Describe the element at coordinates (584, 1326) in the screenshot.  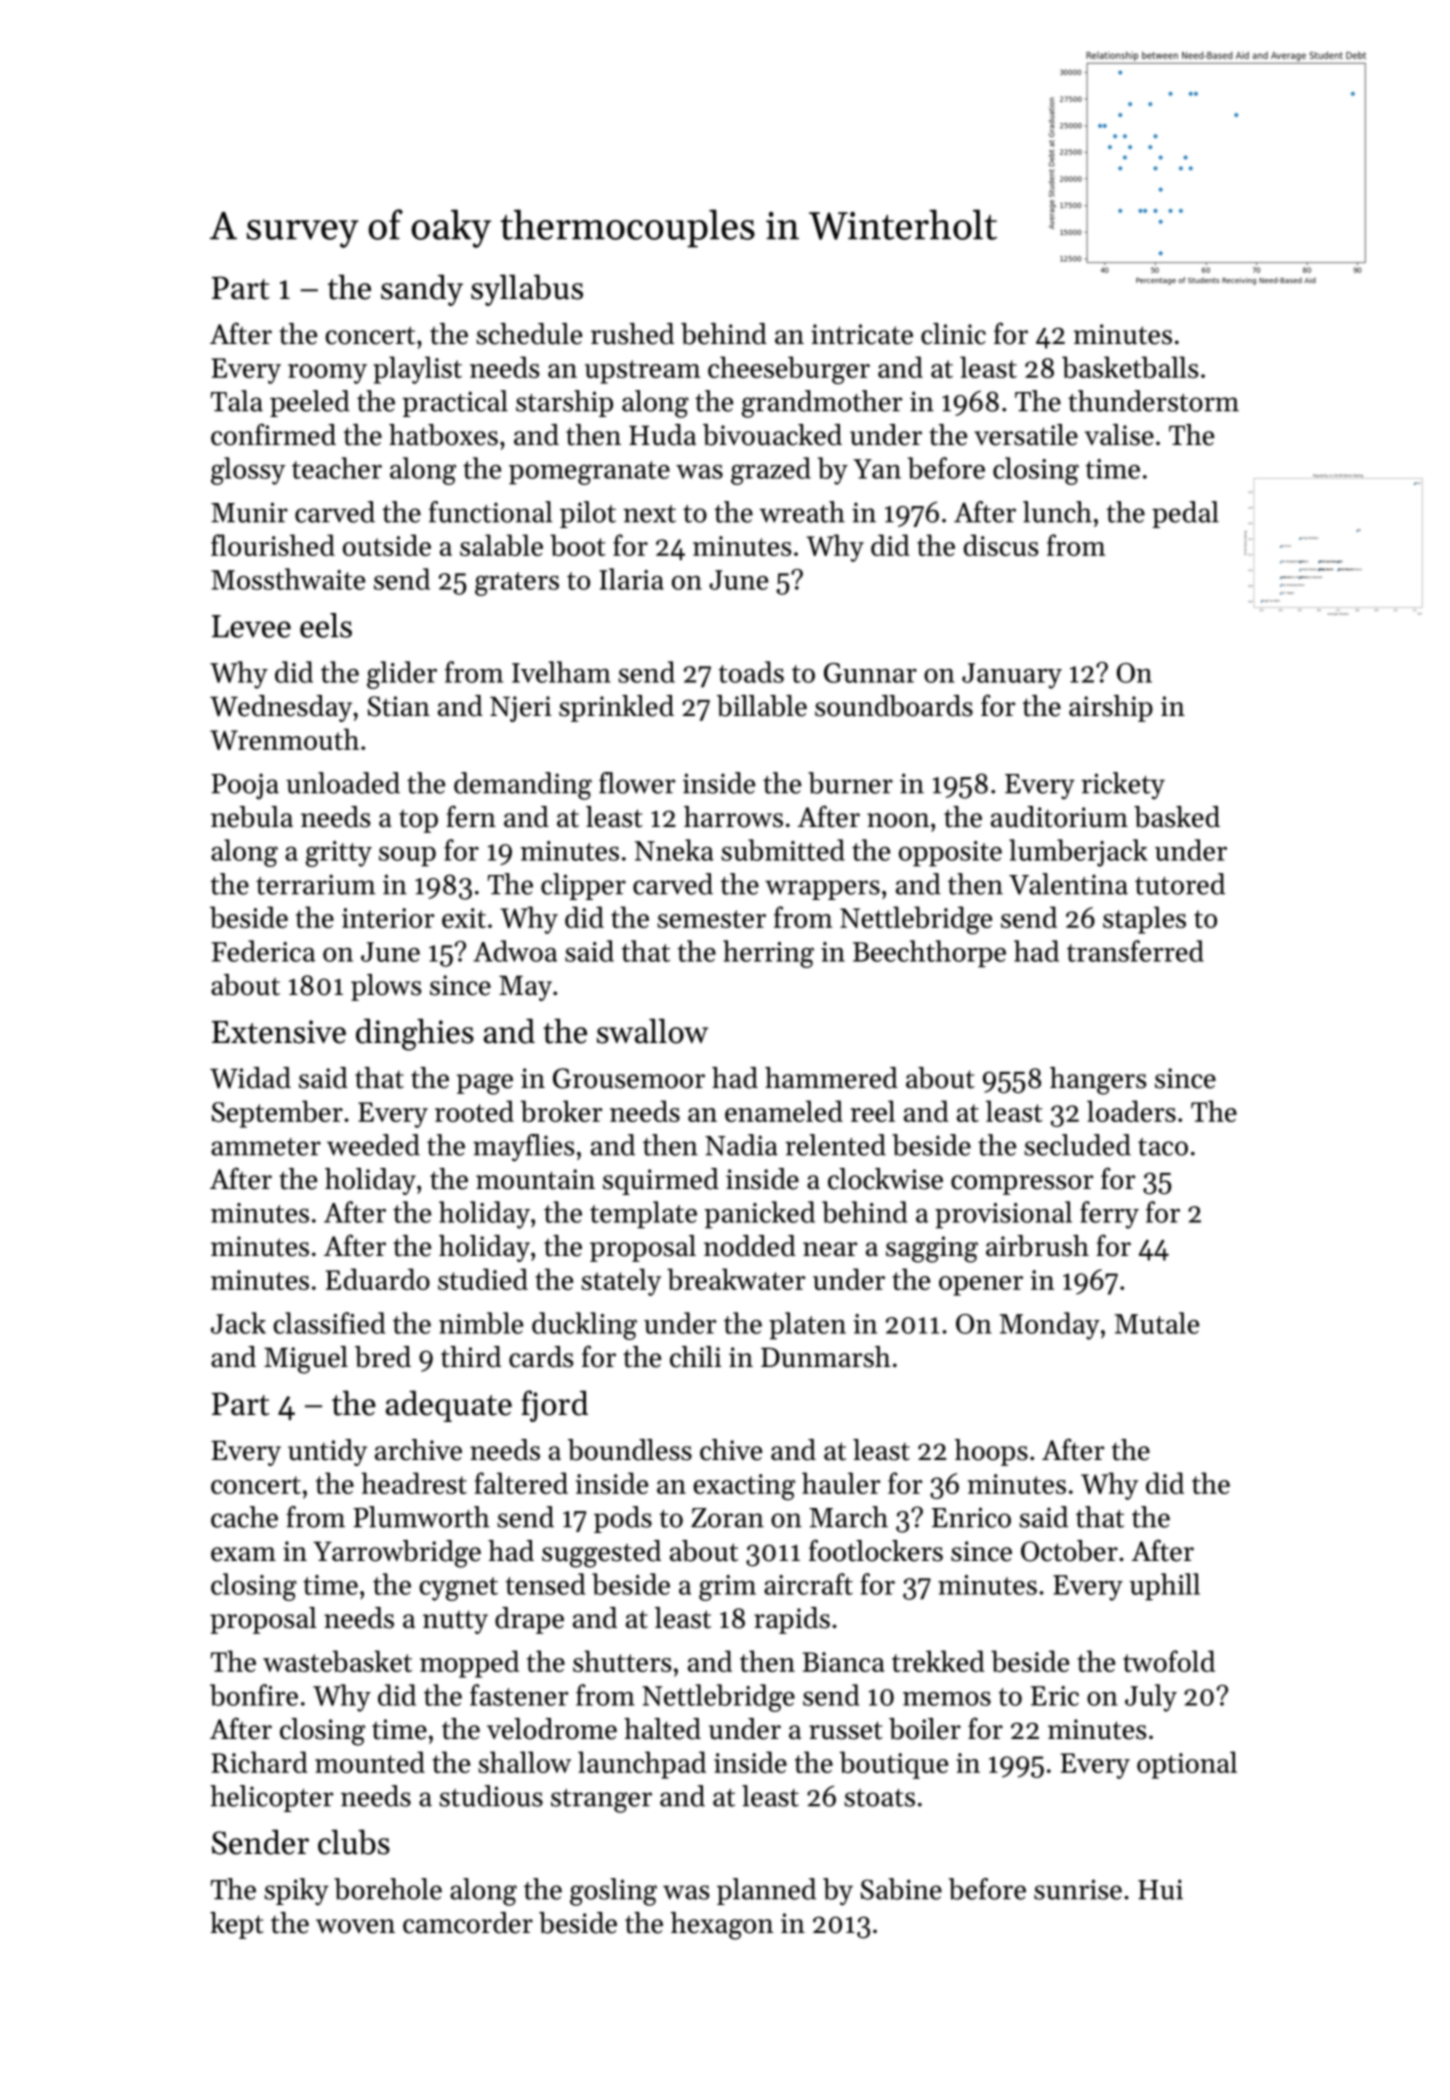
I see `duckling` at that location.
